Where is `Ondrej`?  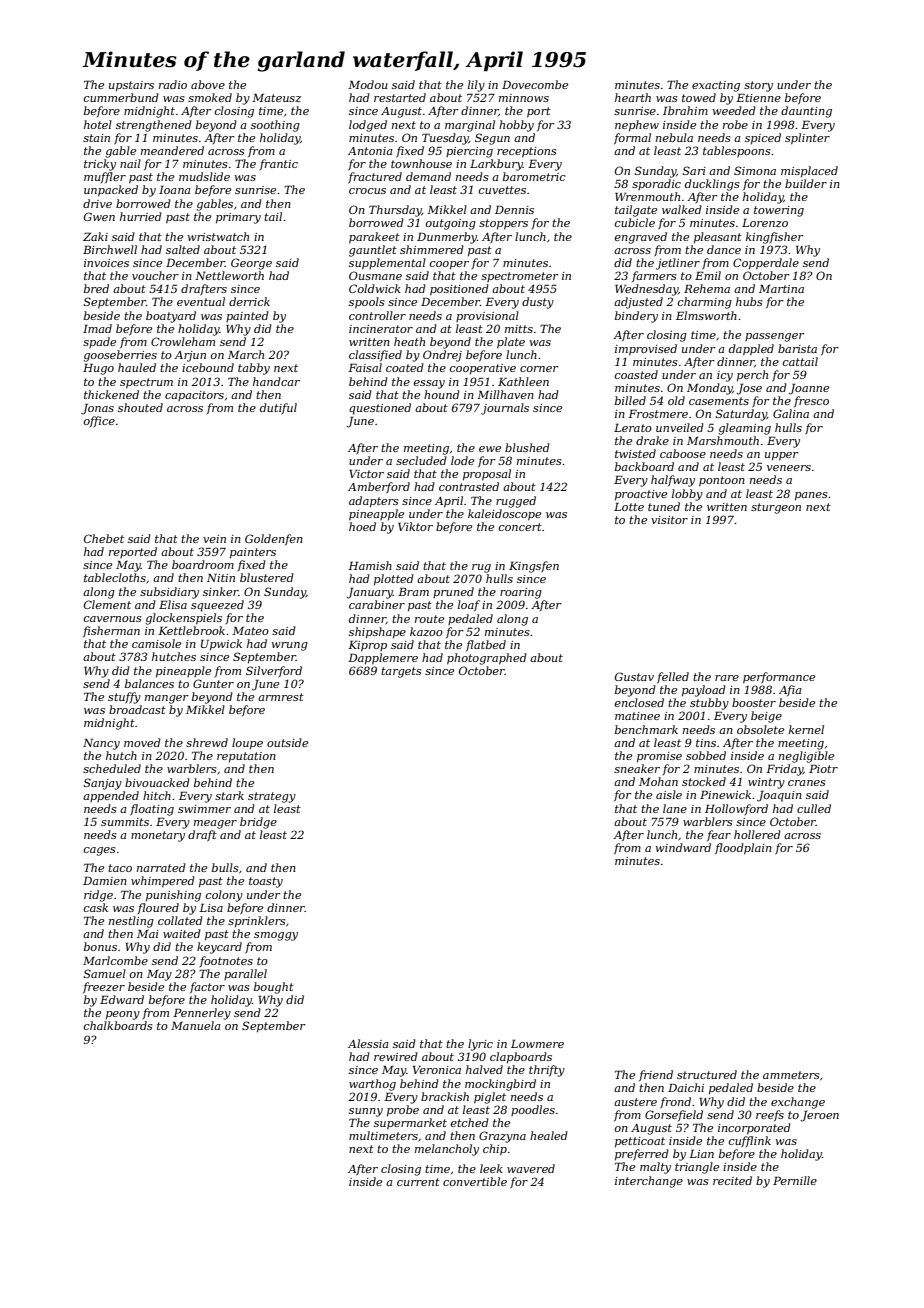
Ondrej is located at coordinates (442, 356).
